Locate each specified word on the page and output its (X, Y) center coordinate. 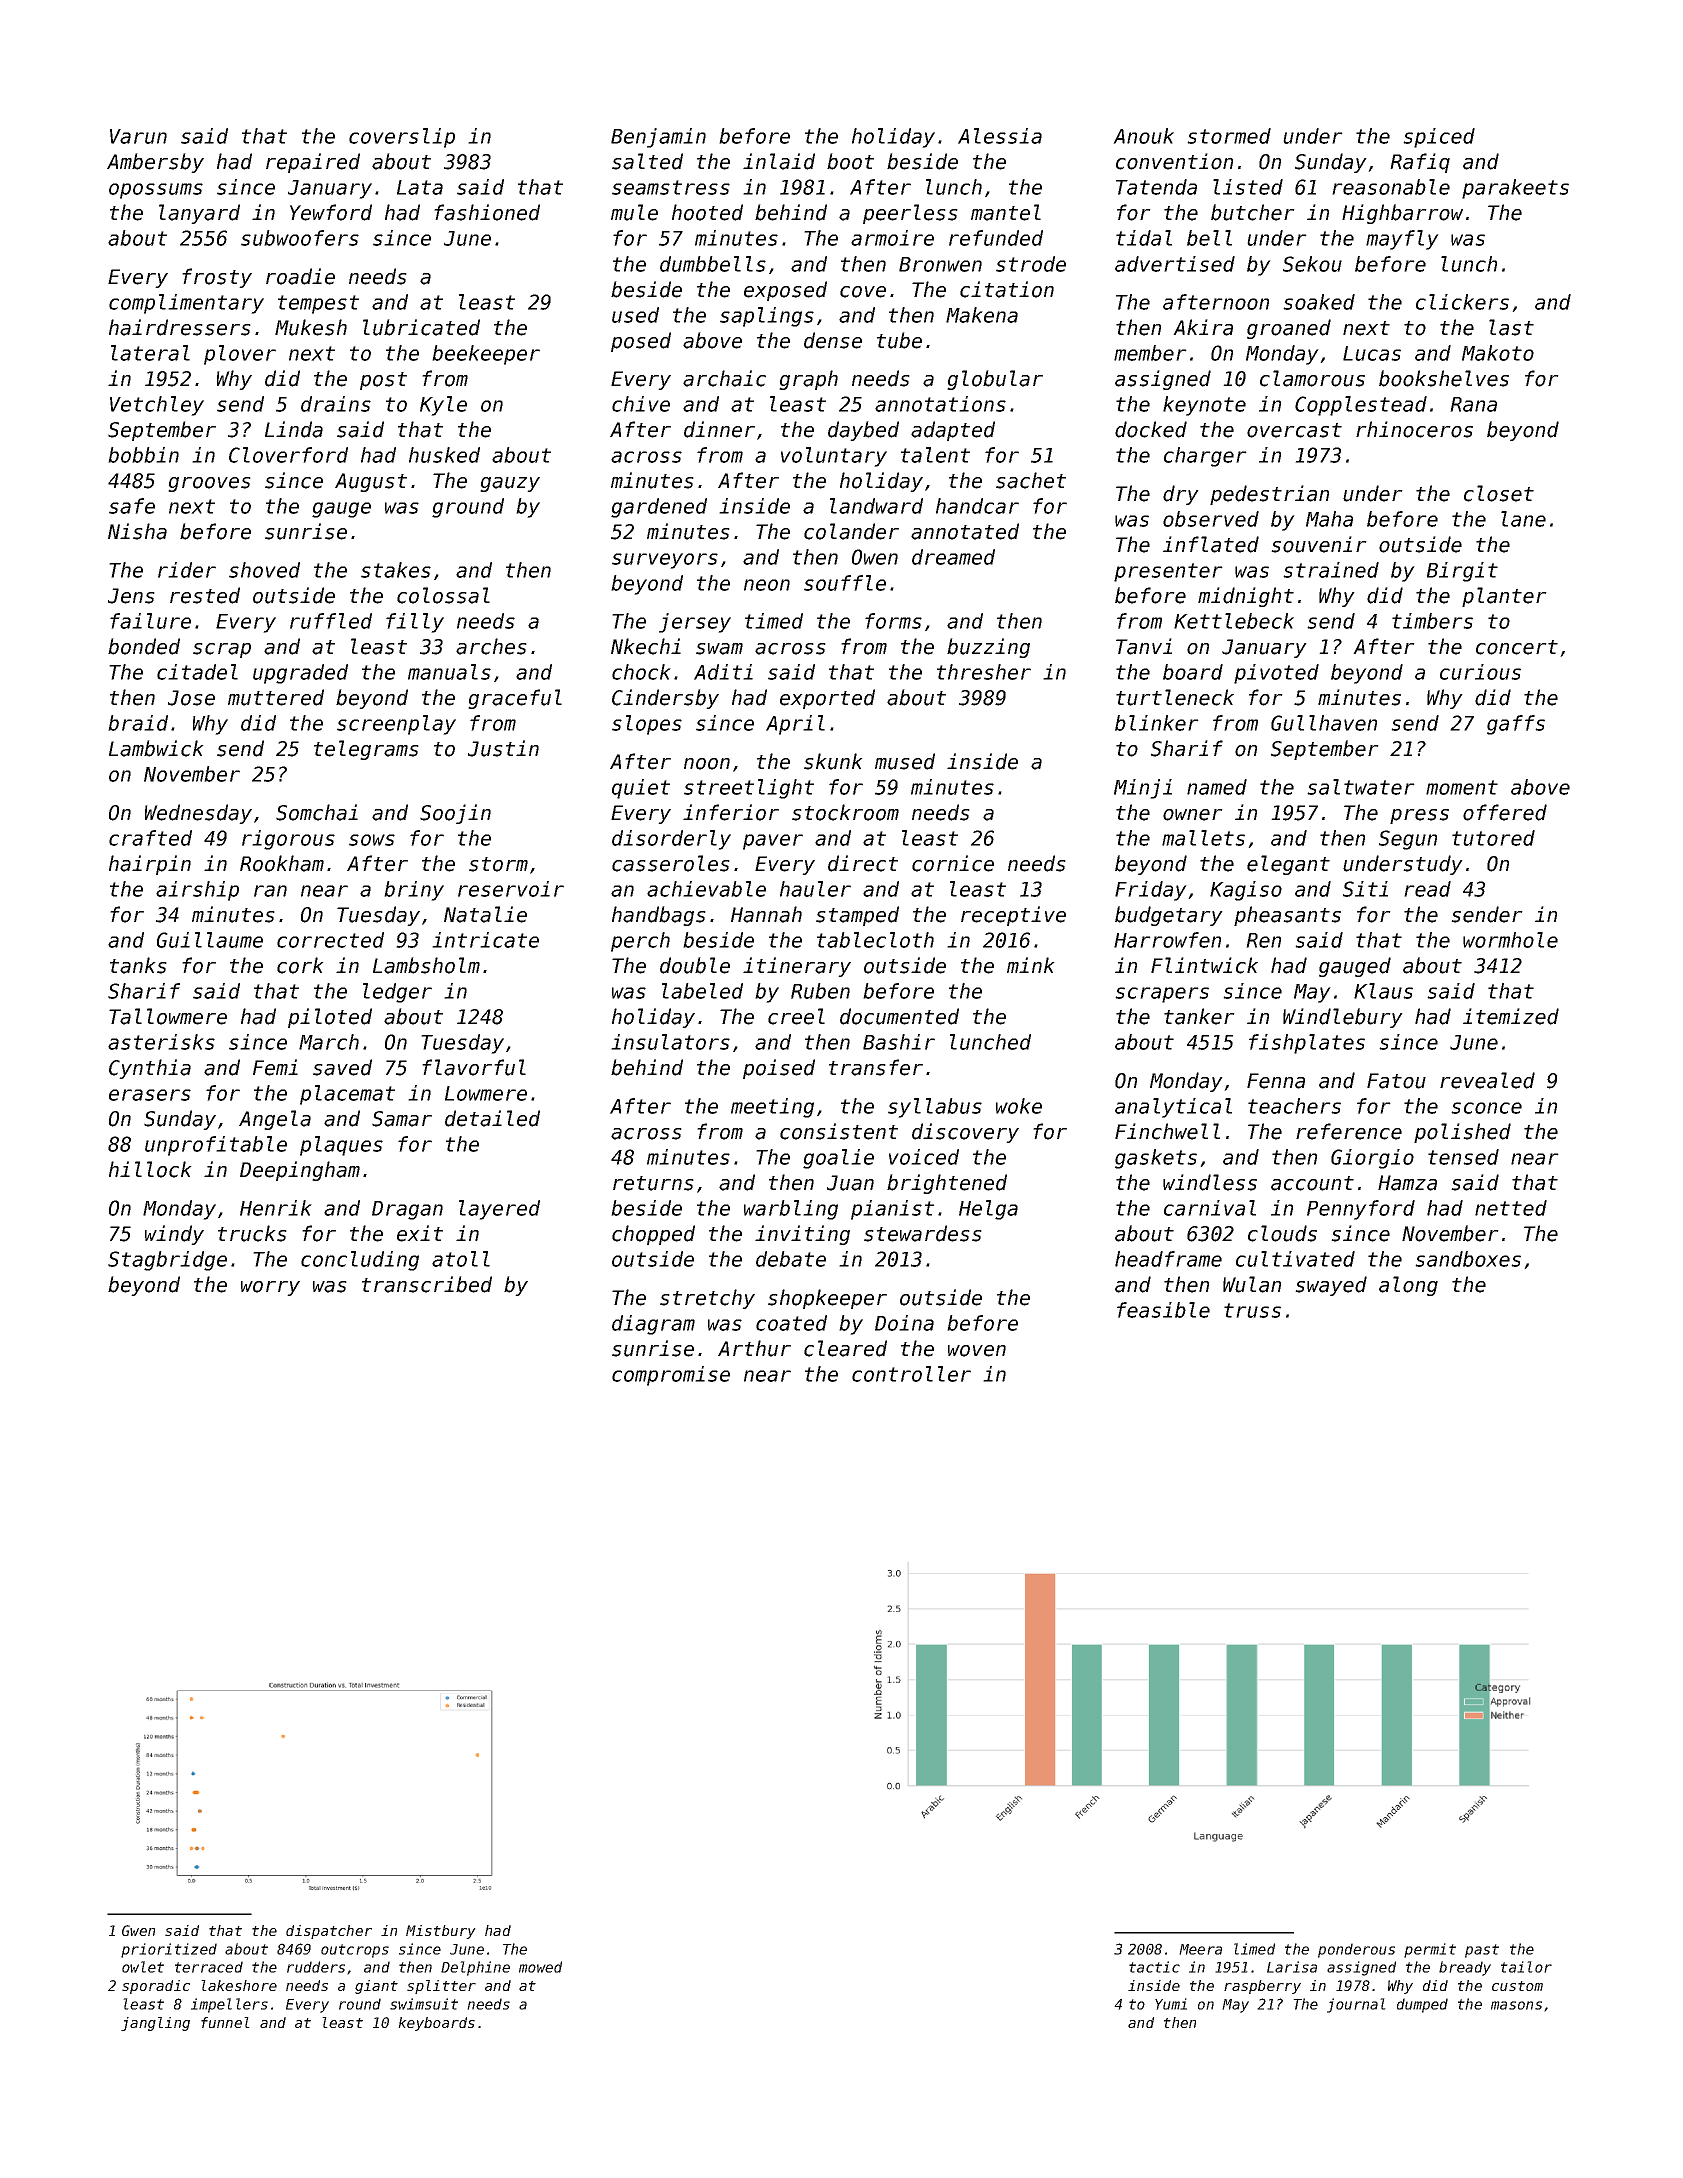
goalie (838, 1159)
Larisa (1292, 1967)
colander (851, 531)
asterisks (161, 1042)
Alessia (1000, 136)
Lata (420, 187)
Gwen (138, 1930)
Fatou (1396, 1081)
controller (911, 1374)
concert (1517, 647)
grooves (209, 484)
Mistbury (441, 1932)
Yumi (1171, 2004)
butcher (1253, 212)
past (1482, 1951)
